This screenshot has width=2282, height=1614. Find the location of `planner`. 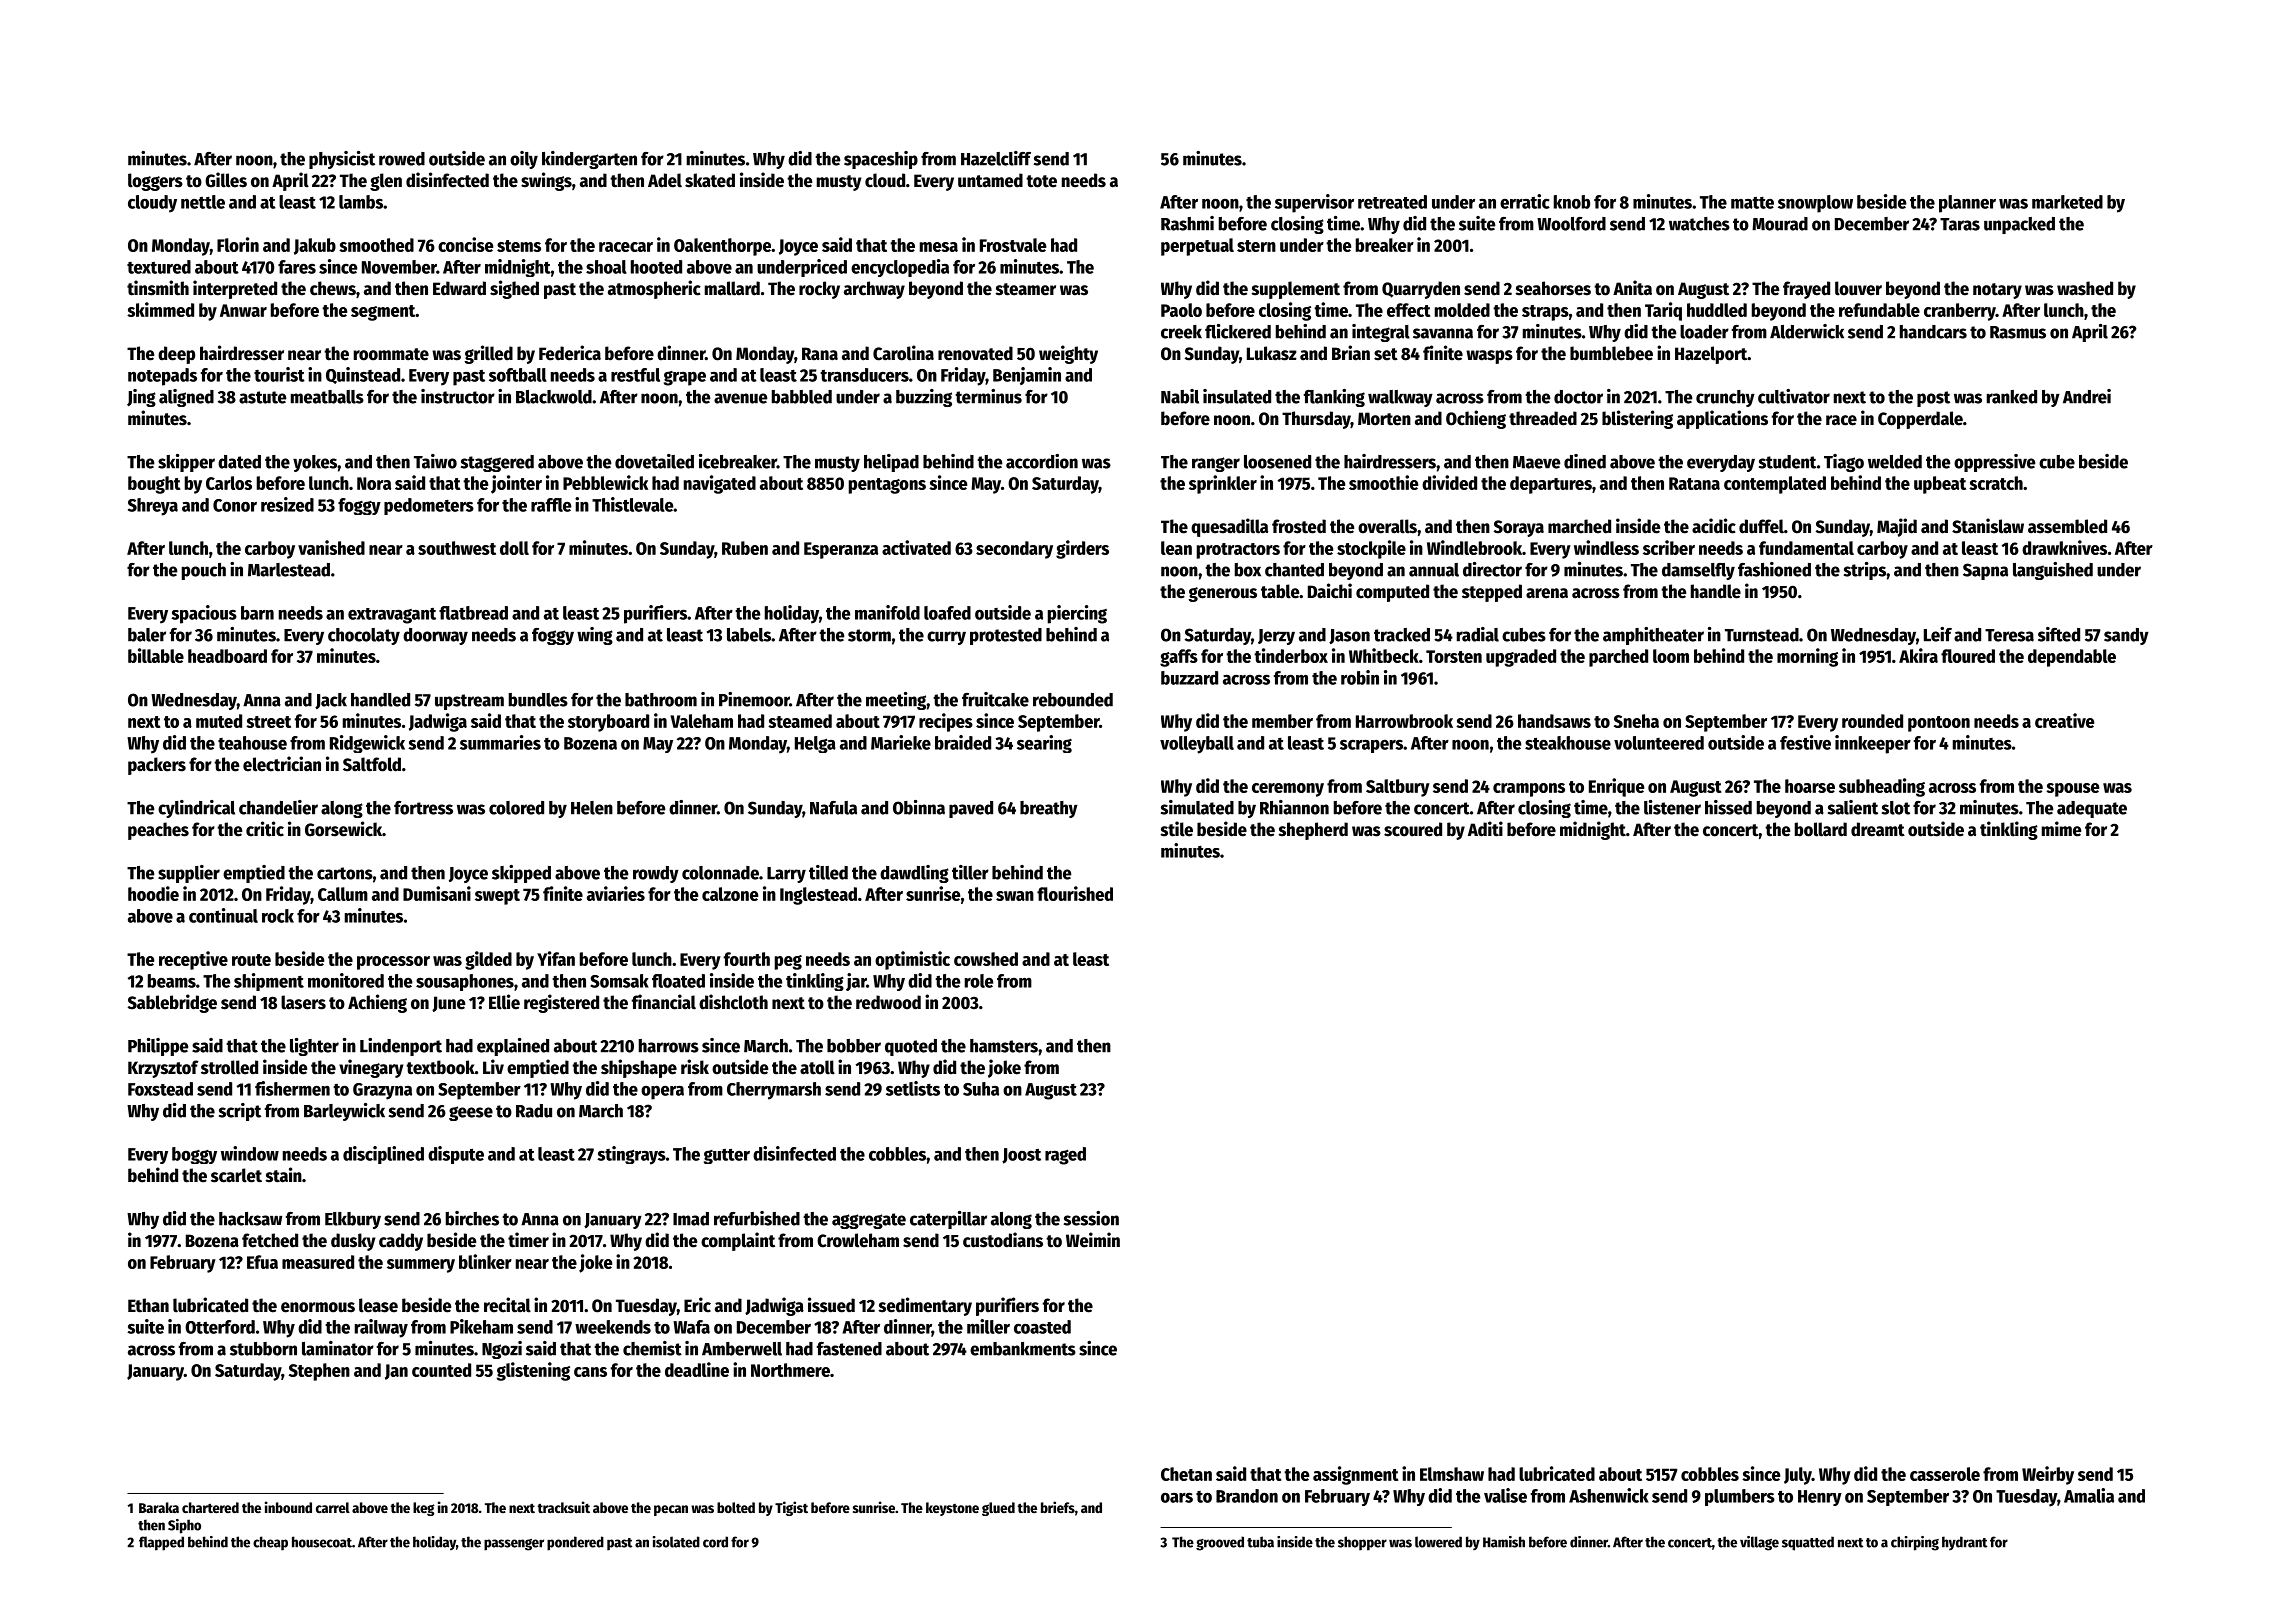

planner is located at coordinates (1967, 204).
